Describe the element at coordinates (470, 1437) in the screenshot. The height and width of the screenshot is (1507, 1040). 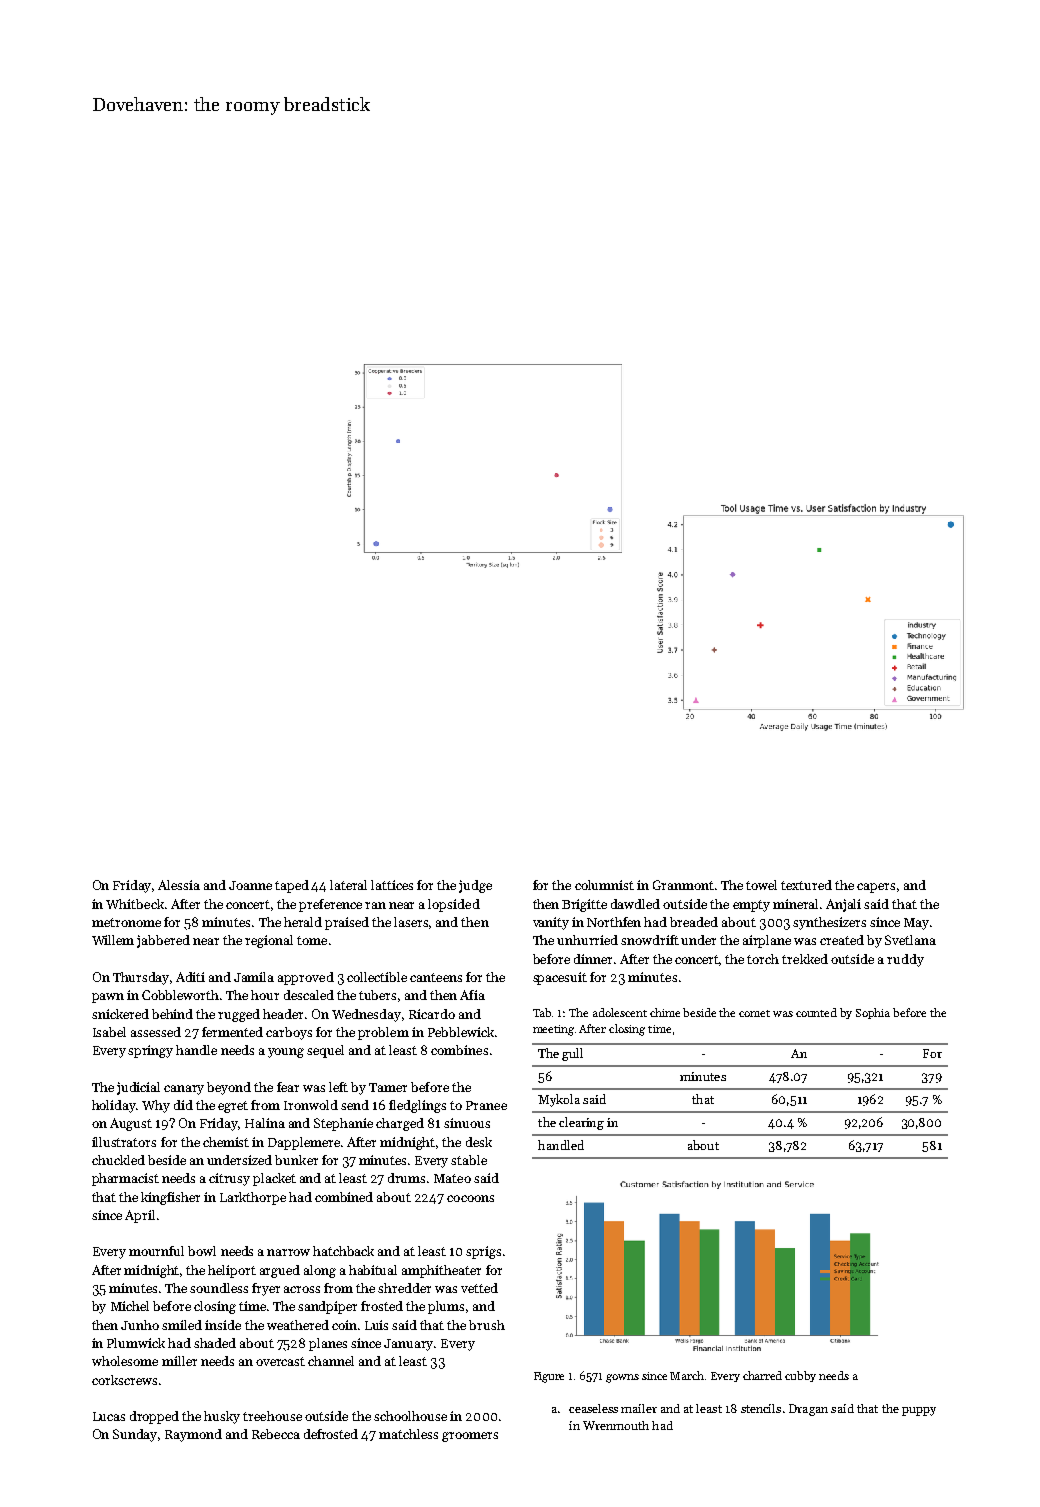
I see `groomers` at that location.
